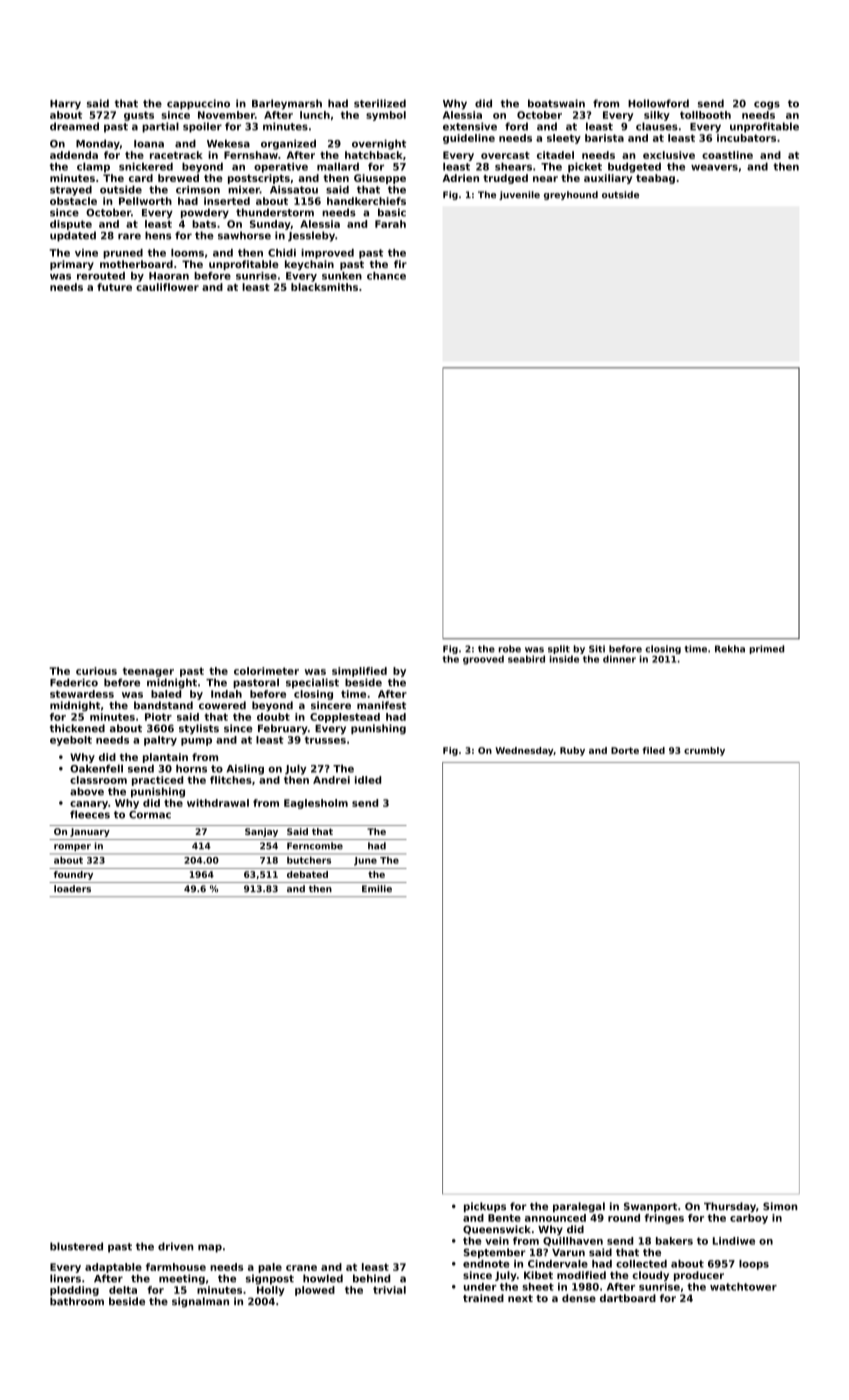 This screenshot has width=849, height=1400. Describe the element at coordinates (287, 104) in the screenshot. I see `Barleymarsh` at that location.
